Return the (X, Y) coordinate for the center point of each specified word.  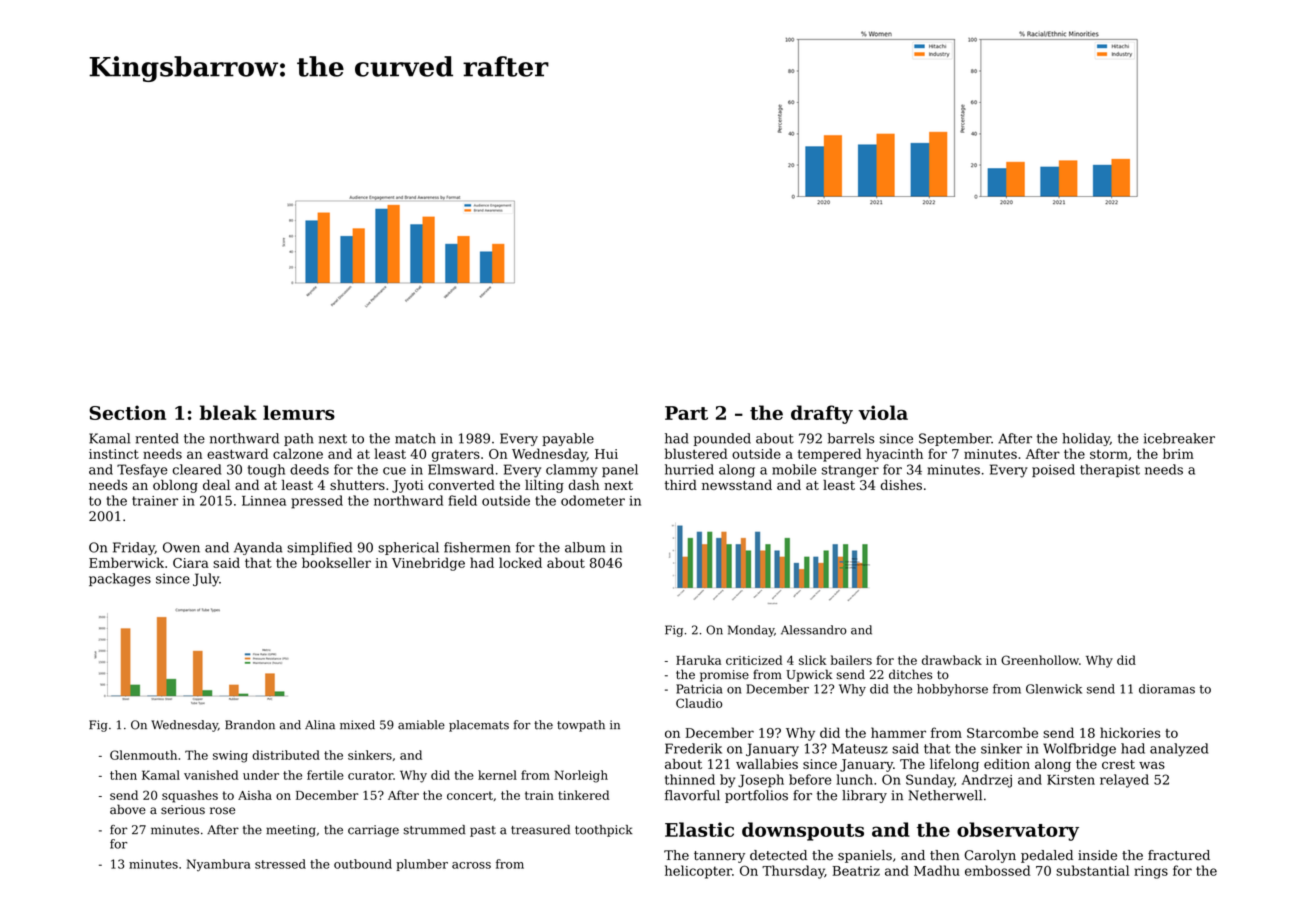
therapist (1110, 470)
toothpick (603, 831)
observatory (1018, 831)
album (585, 547)
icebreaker (1179, 438)
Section (127, 412)
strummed (435, 830)
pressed (317, 502)
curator (370, 775)
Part (686, 413)
